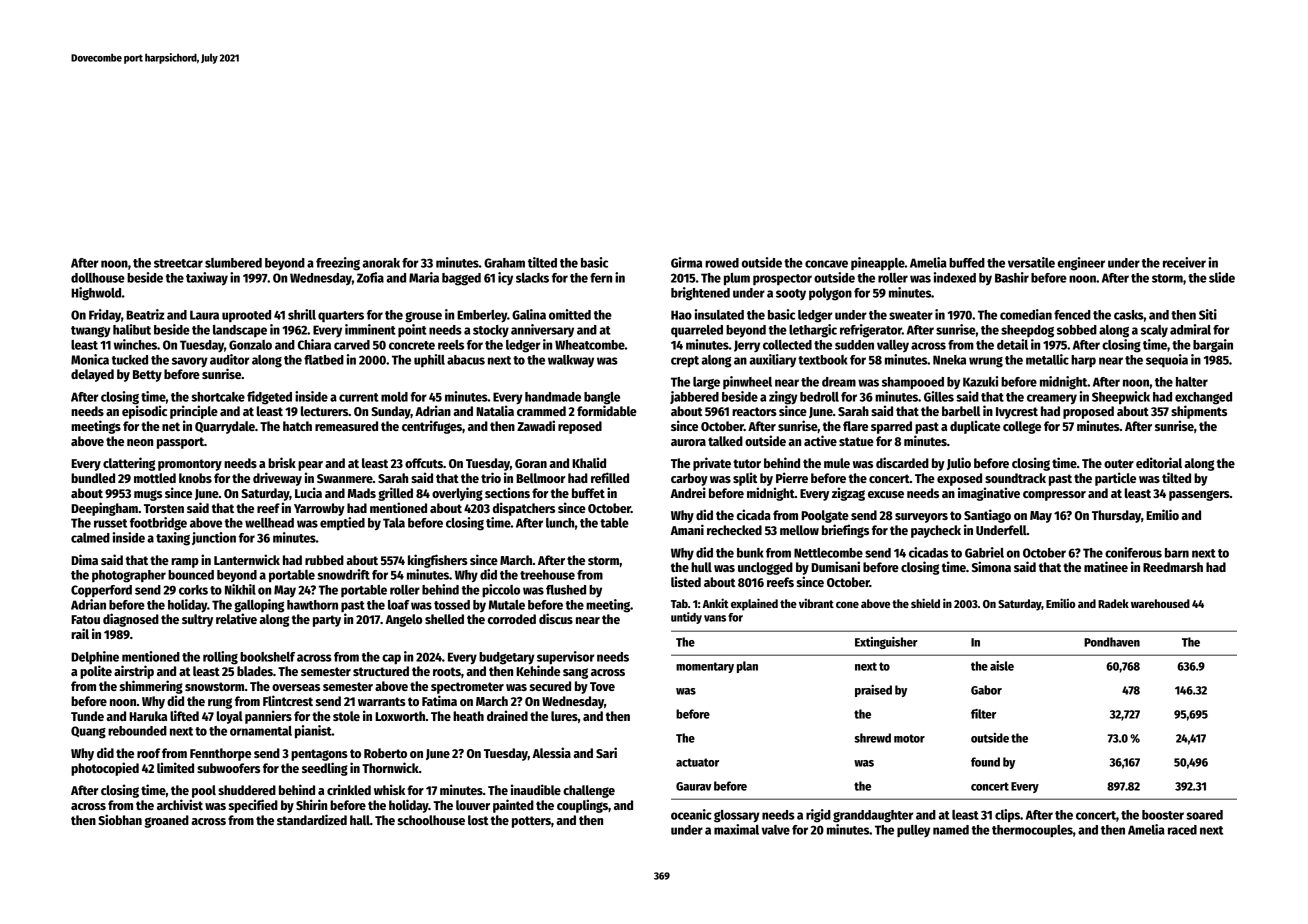 This screenshot has height=924, width=1308. Describe the element at coordinates (891, 427) in the screenshot. I see `sparred` at that location.
